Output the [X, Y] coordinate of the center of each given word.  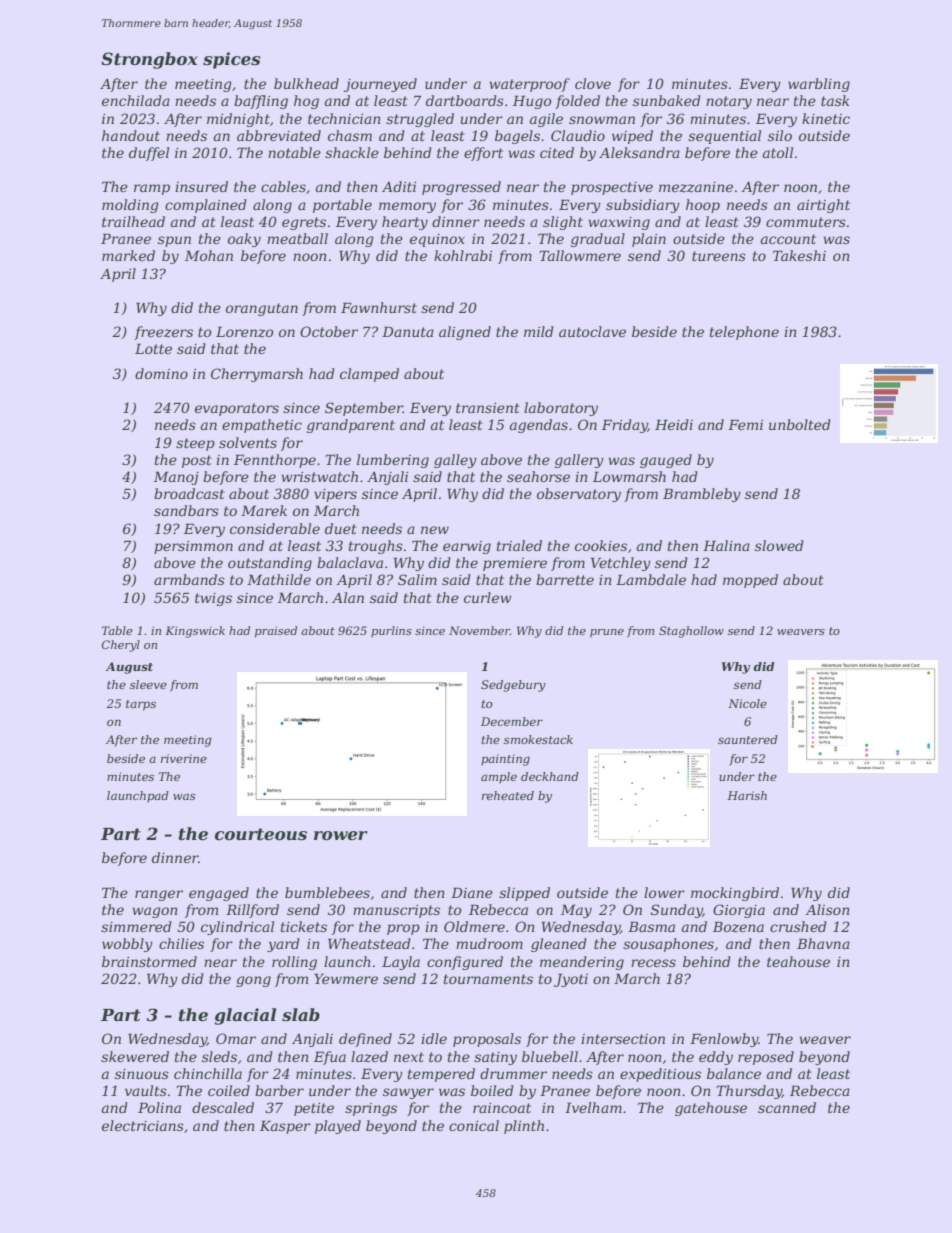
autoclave [592, 331]
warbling [819, 85]
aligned [465, 333]
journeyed [380, 85]
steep [195, 444]
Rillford [252, 911]
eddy [716, 1058]
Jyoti [571, 980]
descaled [223, 1107]
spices [232, 60]
